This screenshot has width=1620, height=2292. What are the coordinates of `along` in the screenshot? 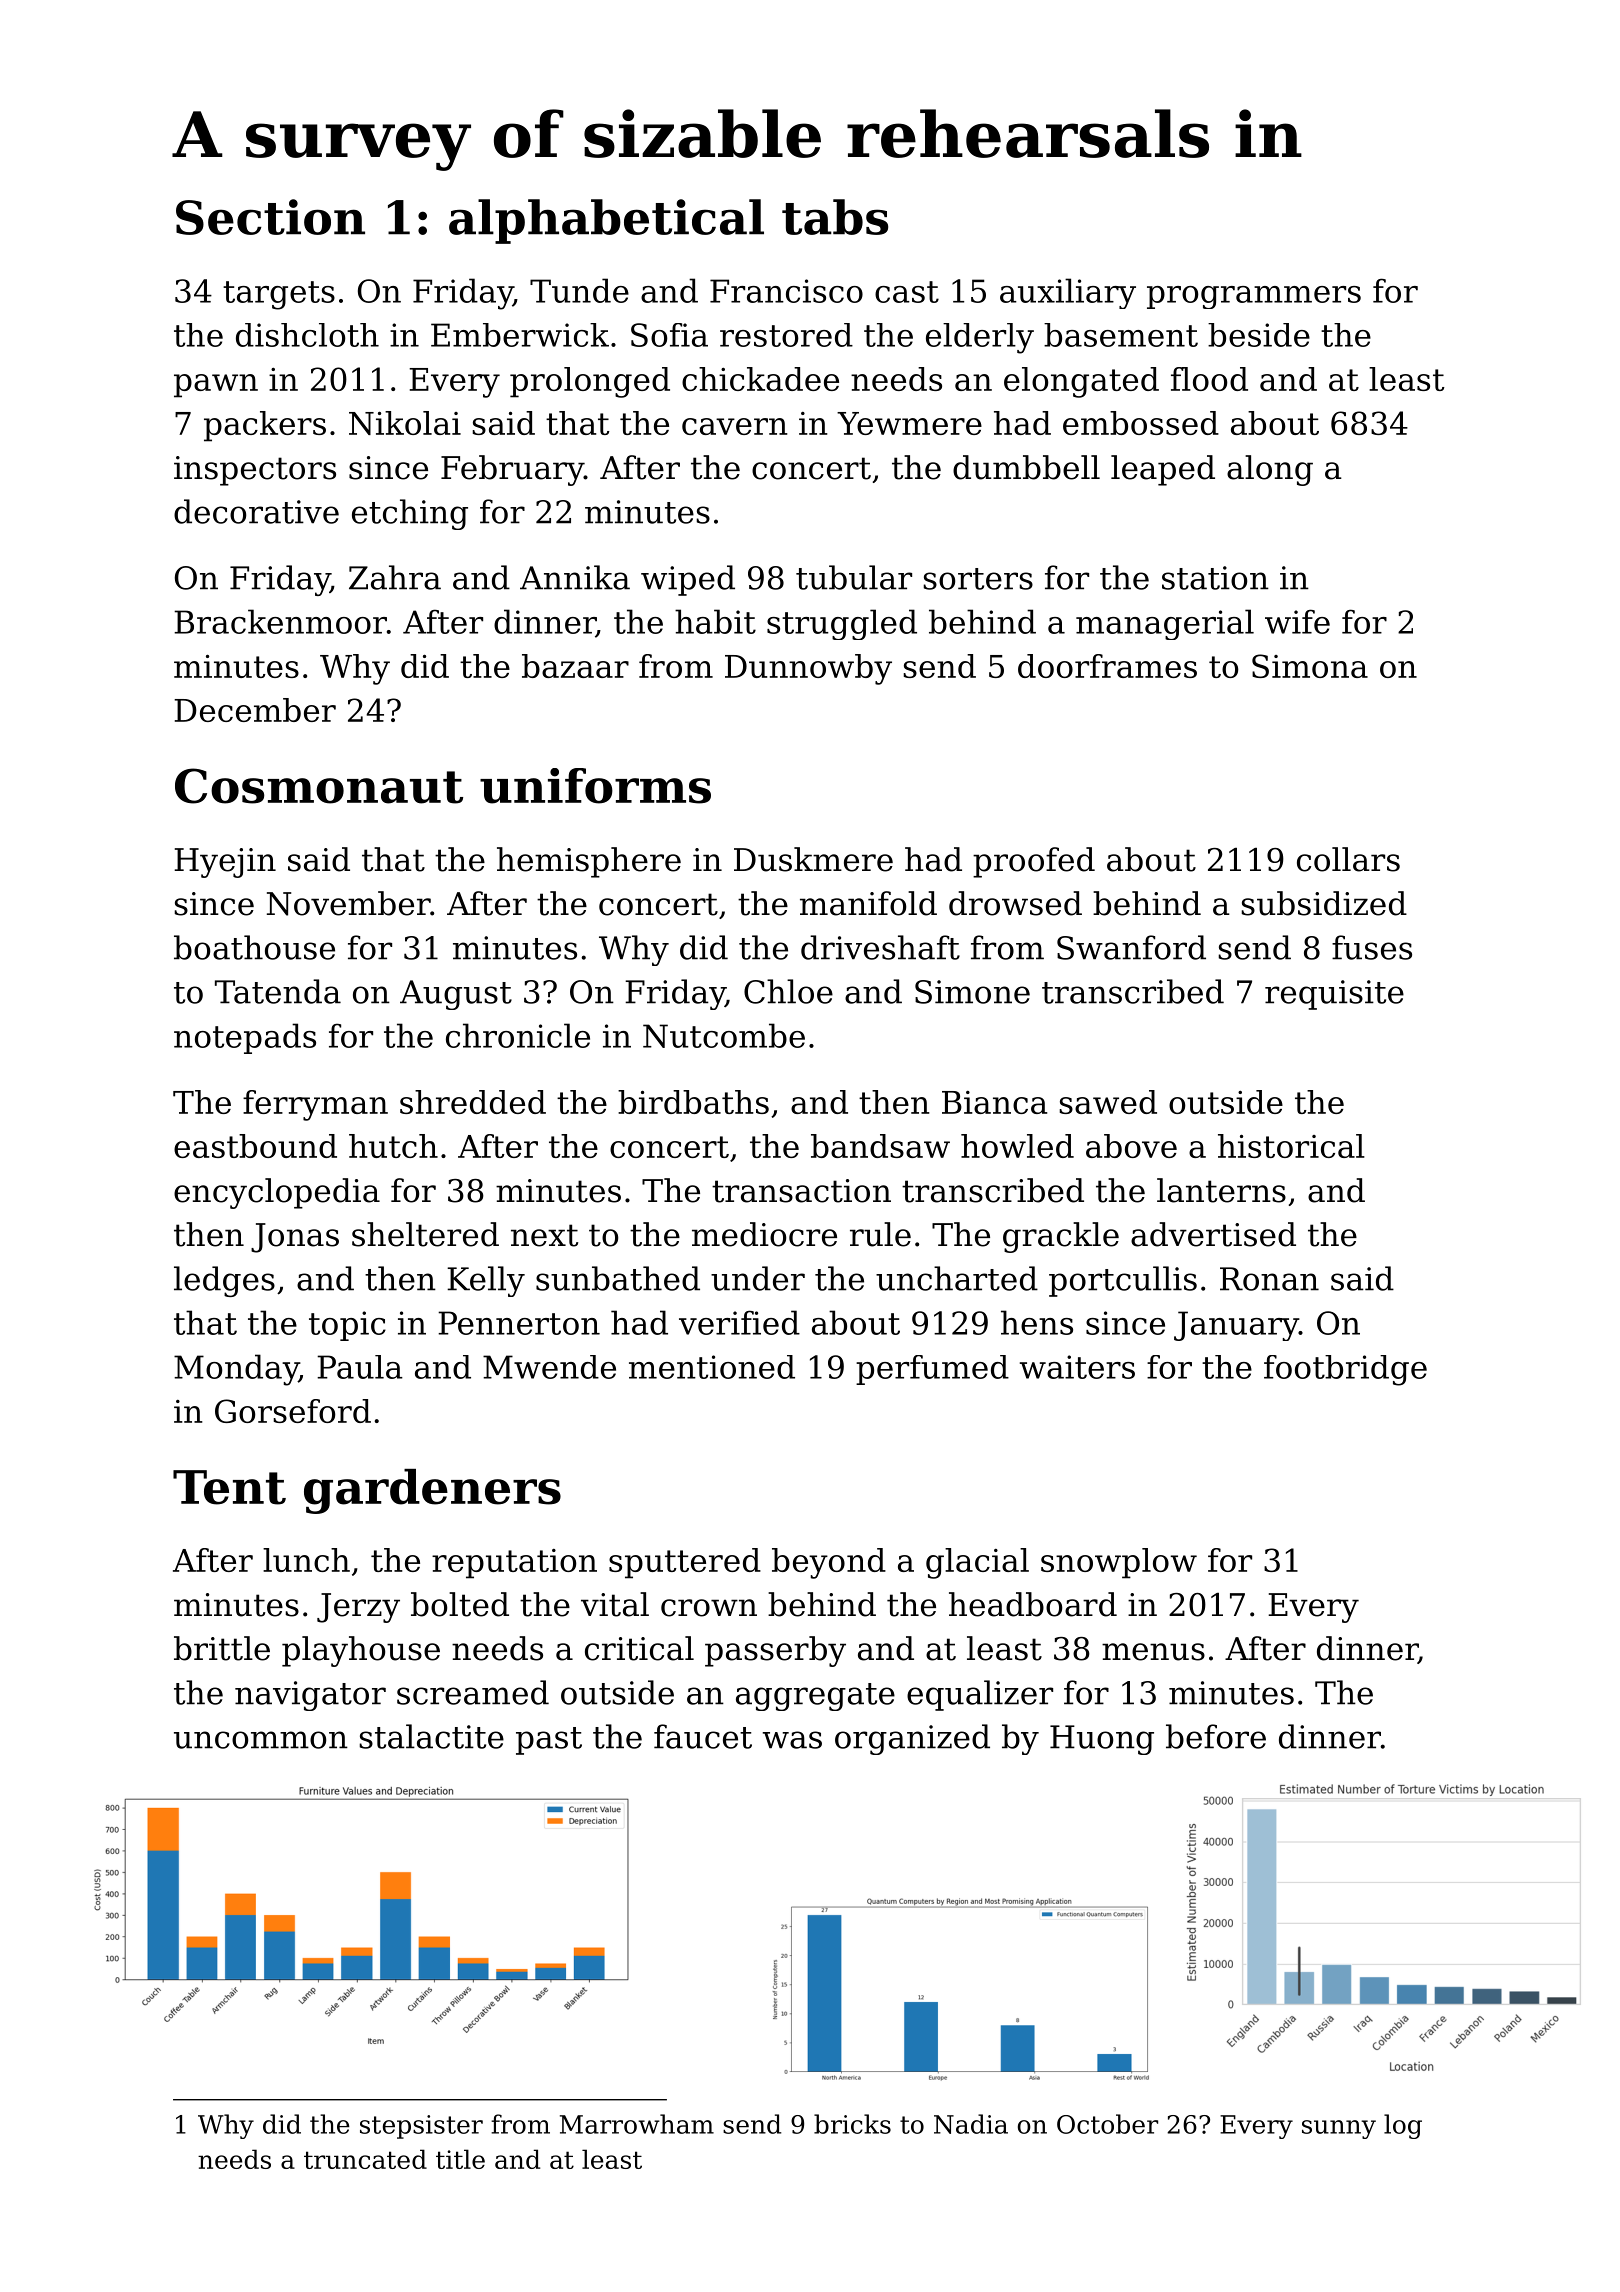 It's located at (1270, 470).
